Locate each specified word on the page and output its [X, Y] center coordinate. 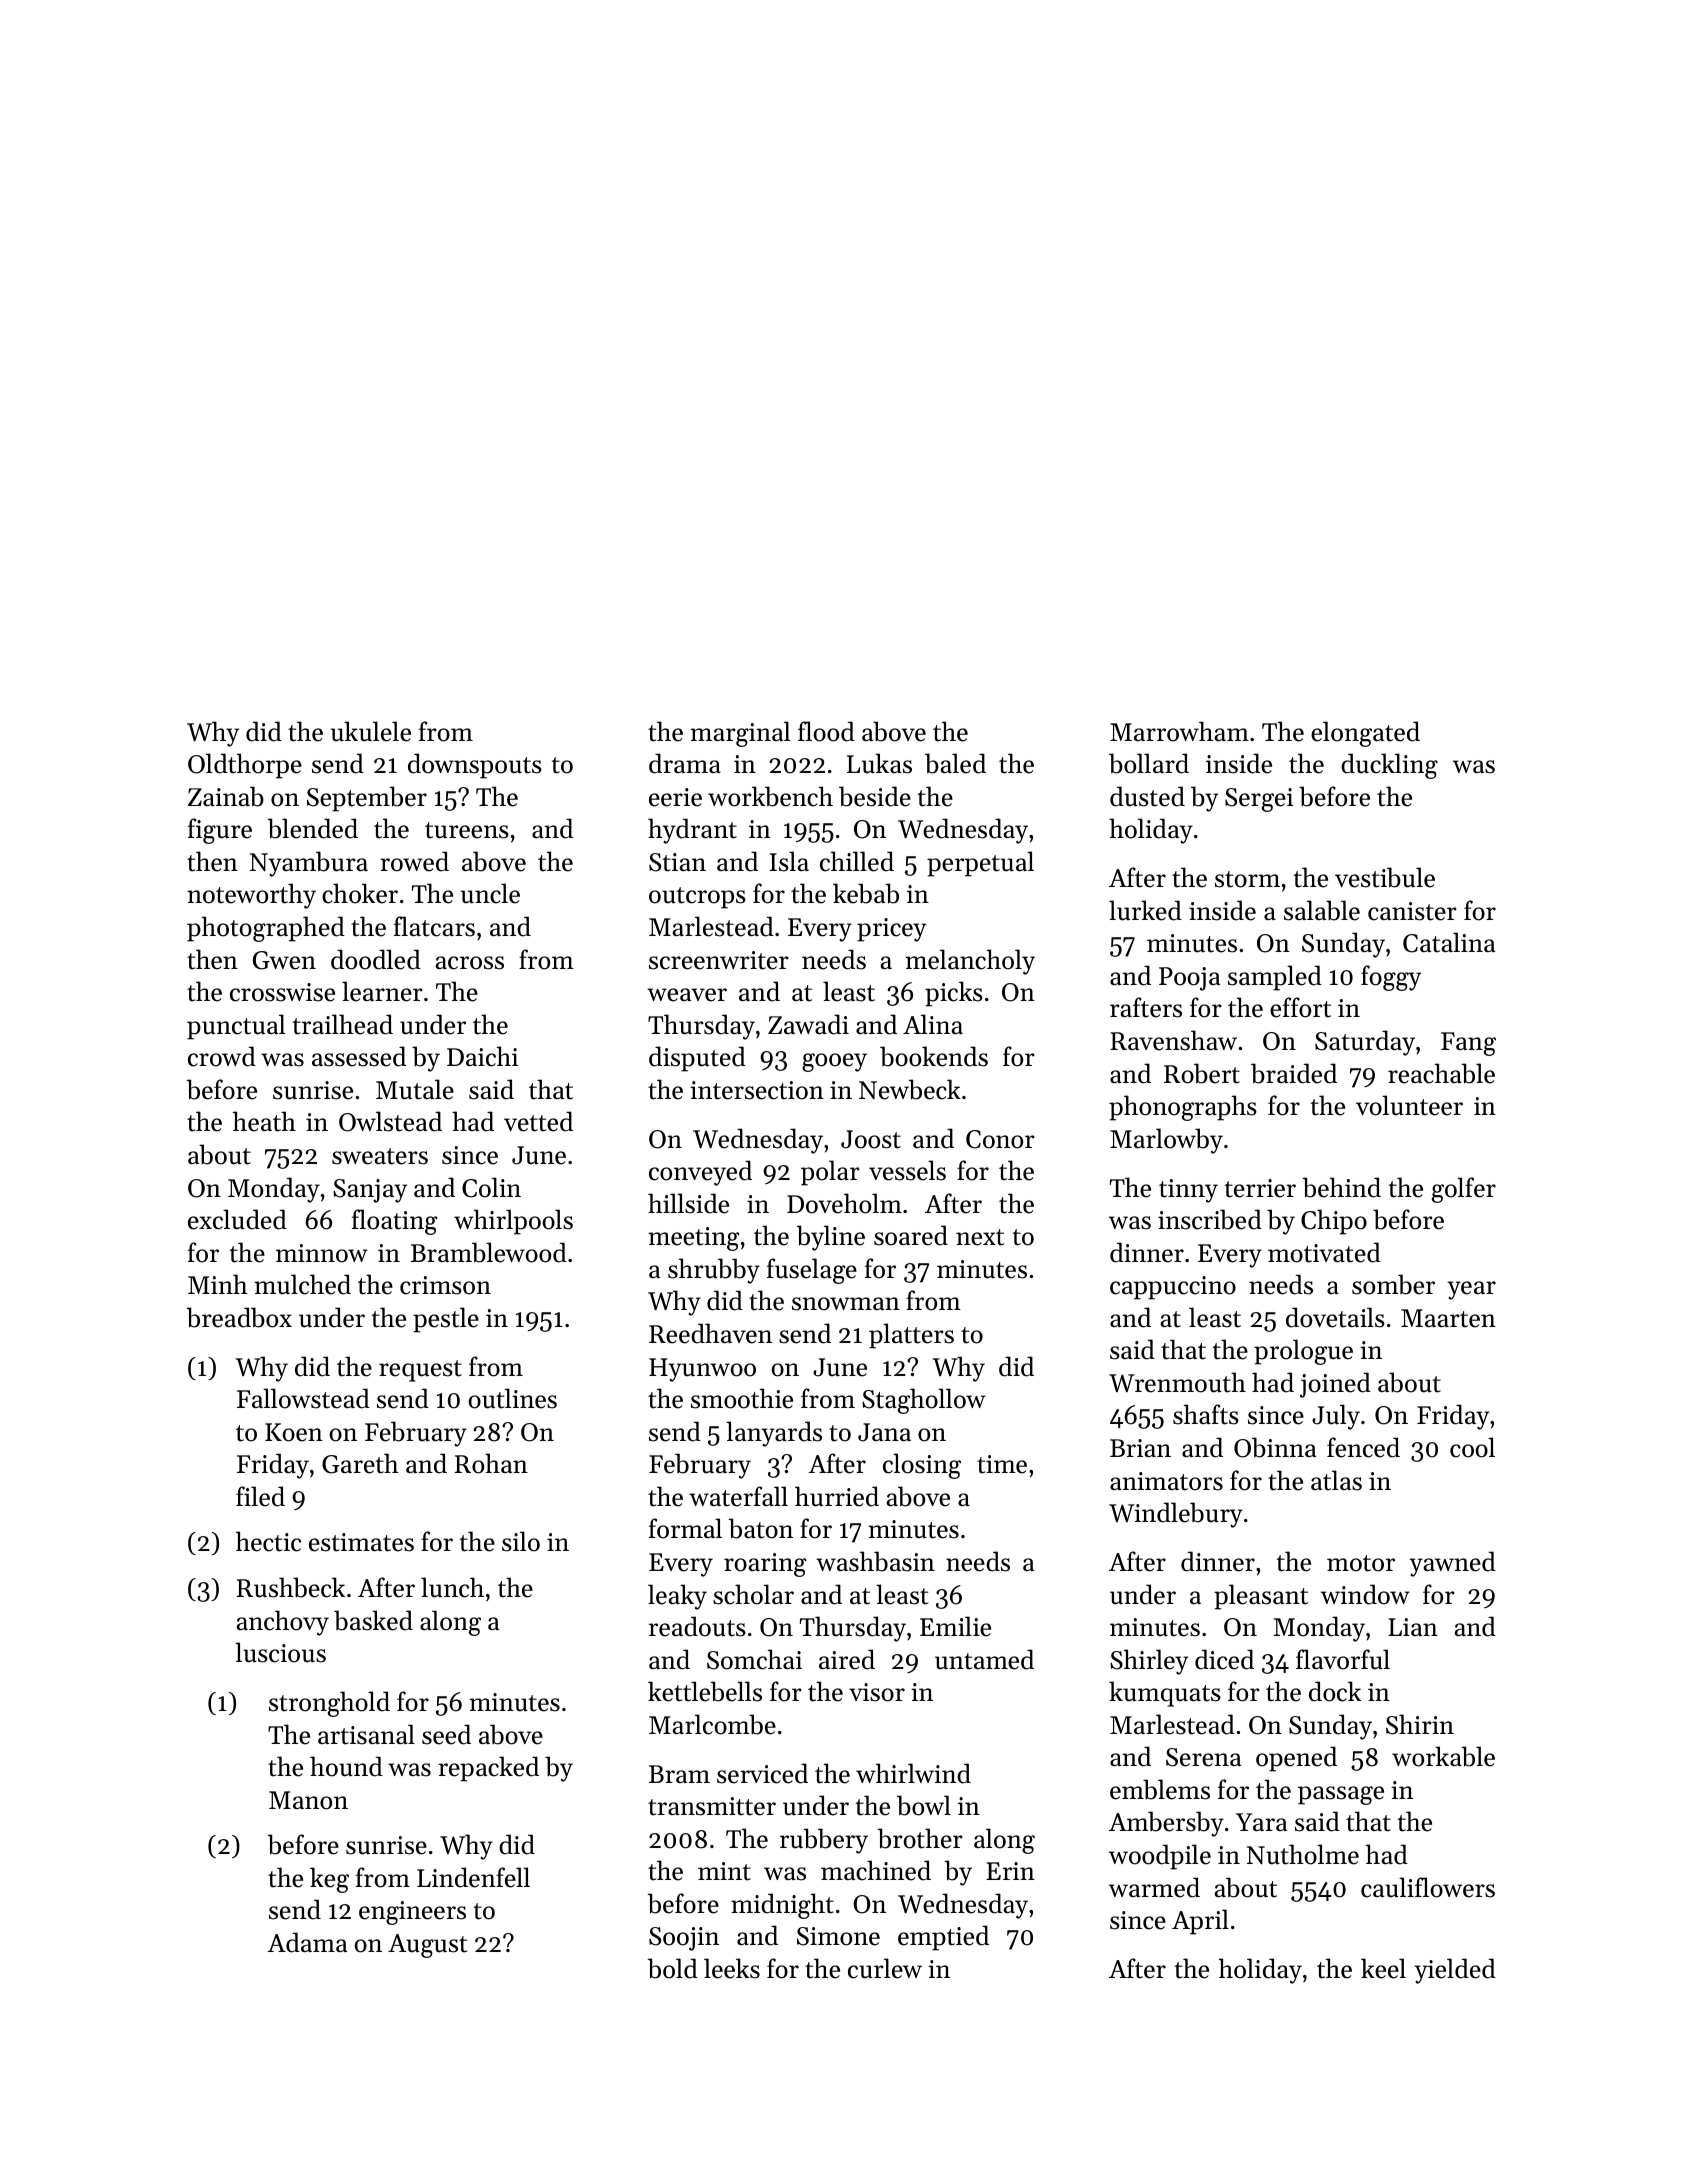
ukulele [371, 731]
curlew [885, 1968]
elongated [1365, 734]
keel [1383, 1968]
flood [826, 731]
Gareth [360, 1463]
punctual [236, 1027]
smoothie [742, 1398]
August [427, 1946]
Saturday [1365, 1043]
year [1471, 1290]
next [980, 1237]
